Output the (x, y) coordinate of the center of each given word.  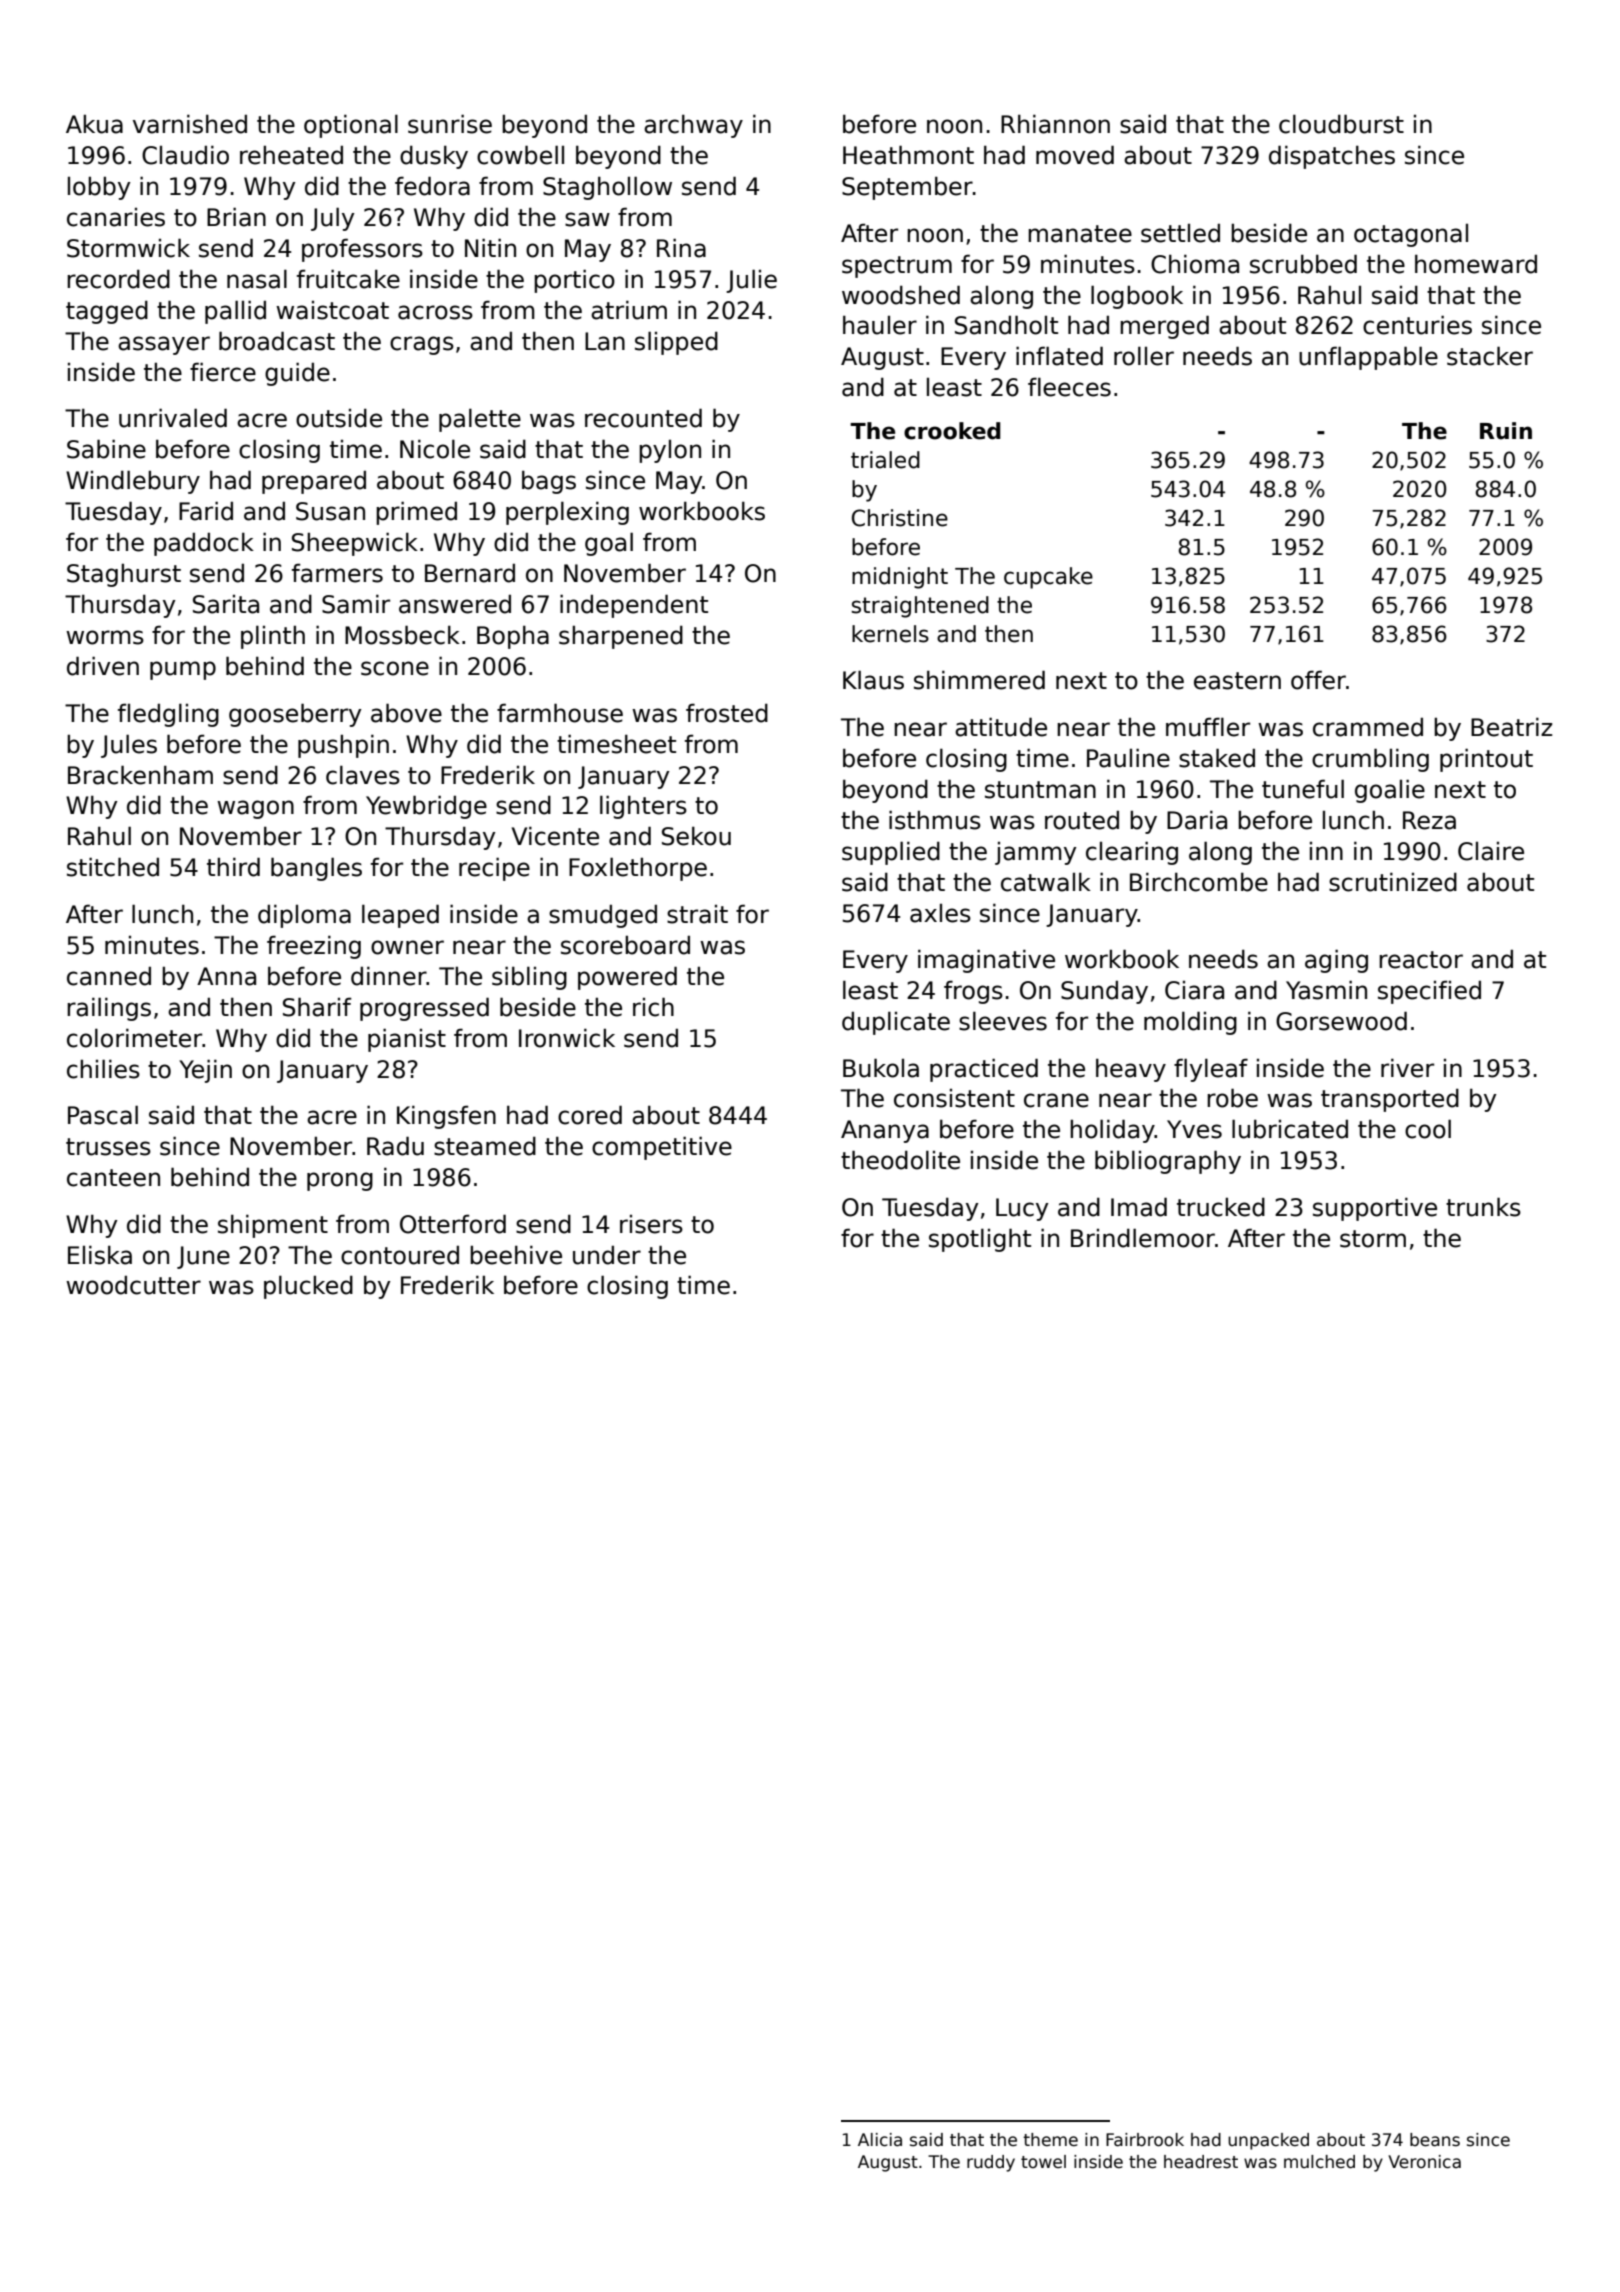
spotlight (980, 1240)
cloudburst (1341, 124)
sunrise (450, 124)
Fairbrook (1145, 2140)
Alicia (880, 2140)
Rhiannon (1055, 124)
